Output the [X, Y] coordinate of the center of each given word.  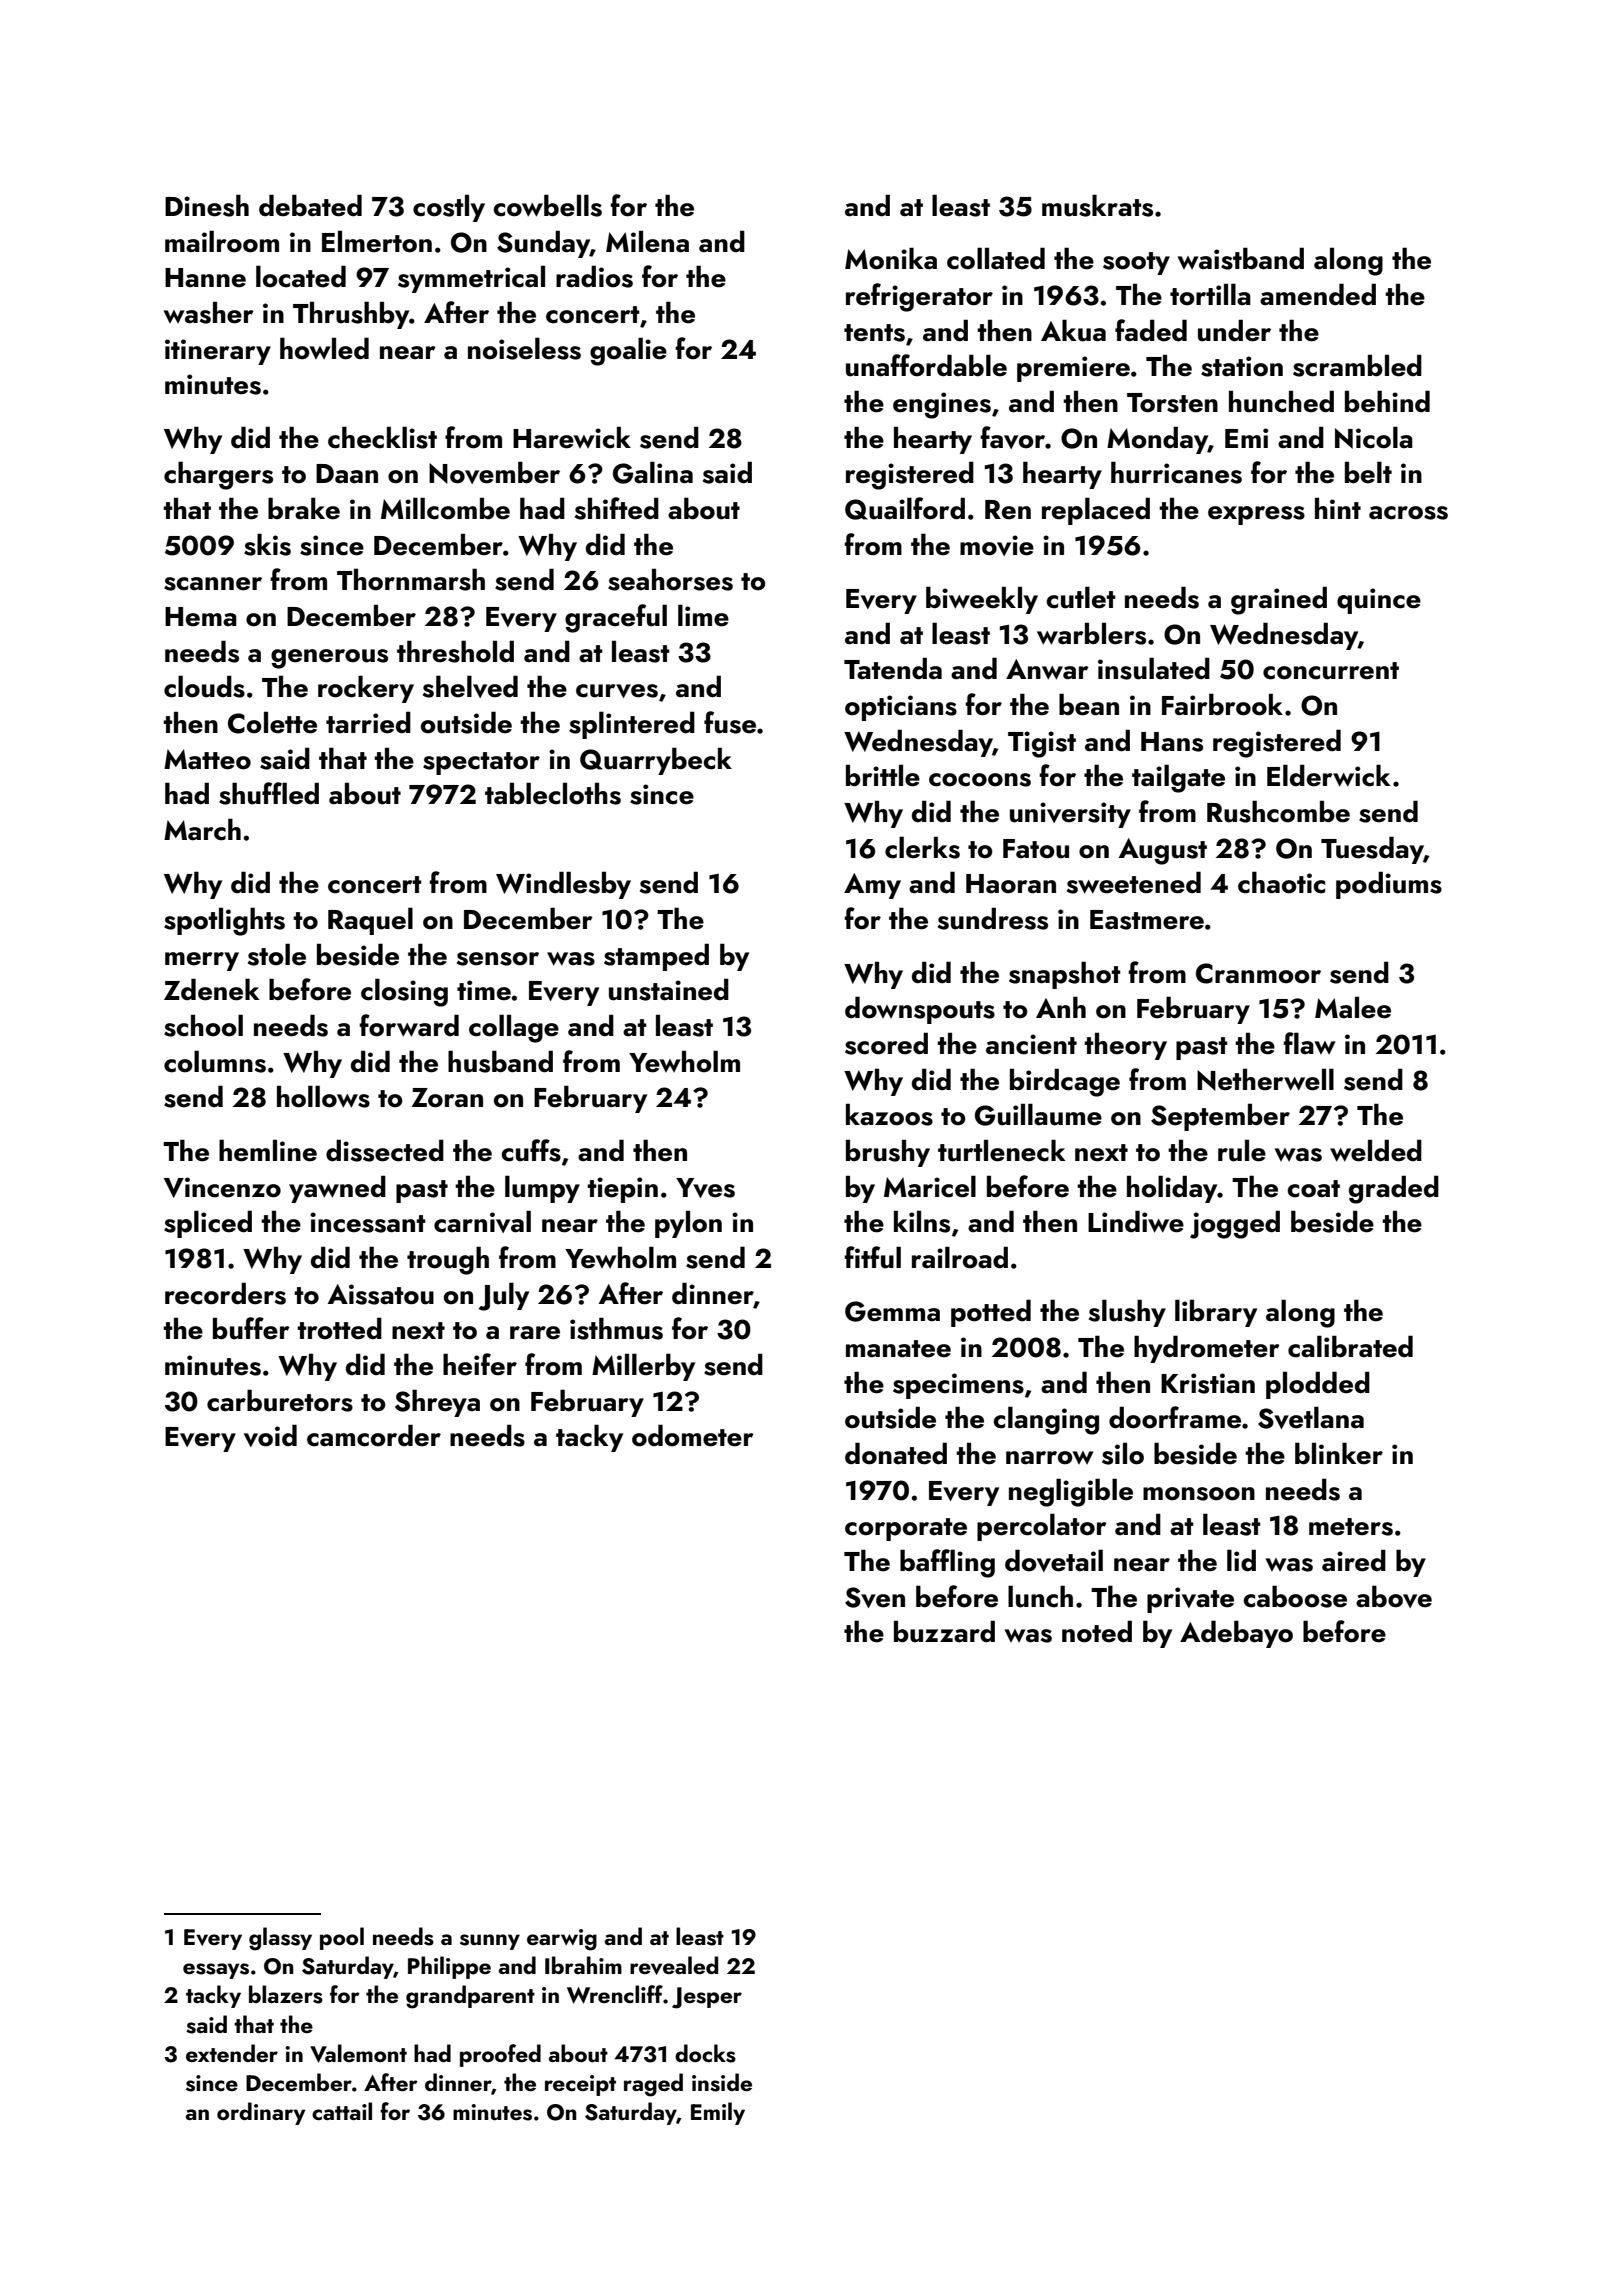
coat [1313, 1189]
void [270, 1435]
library [1216, 1313]
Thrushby [351, 315]
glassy [280, 1939]
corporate [906, 1529]
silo [1123, 1453]
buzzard [944, 1631]
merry [202, 961]
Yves [705, 1188]
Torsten [1172, 403]
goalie [628, 351]
